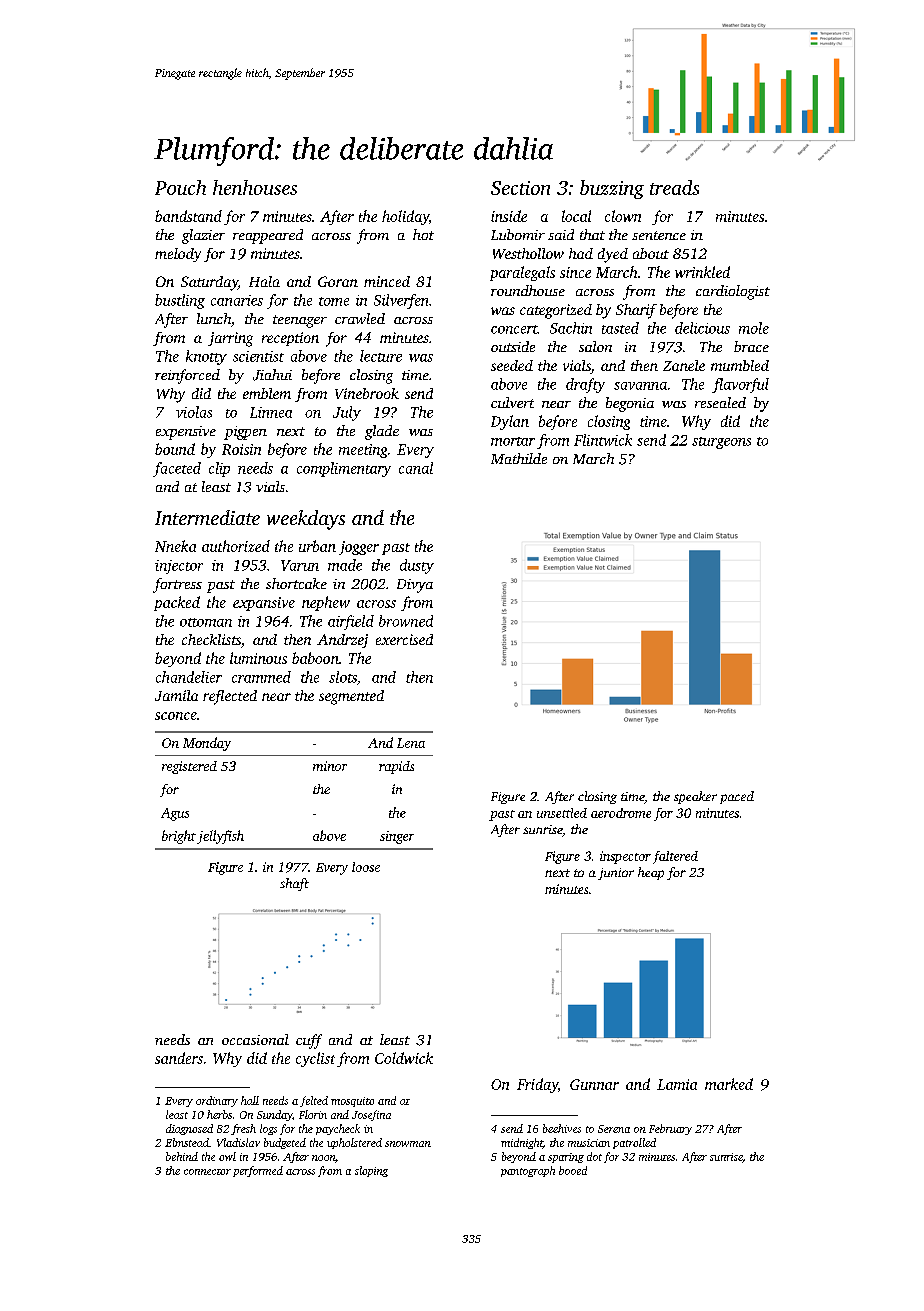 The image size is (924, 1311). Describe the element at coordinates (737, 797) in the screenshot. I see `paced` at that location.
